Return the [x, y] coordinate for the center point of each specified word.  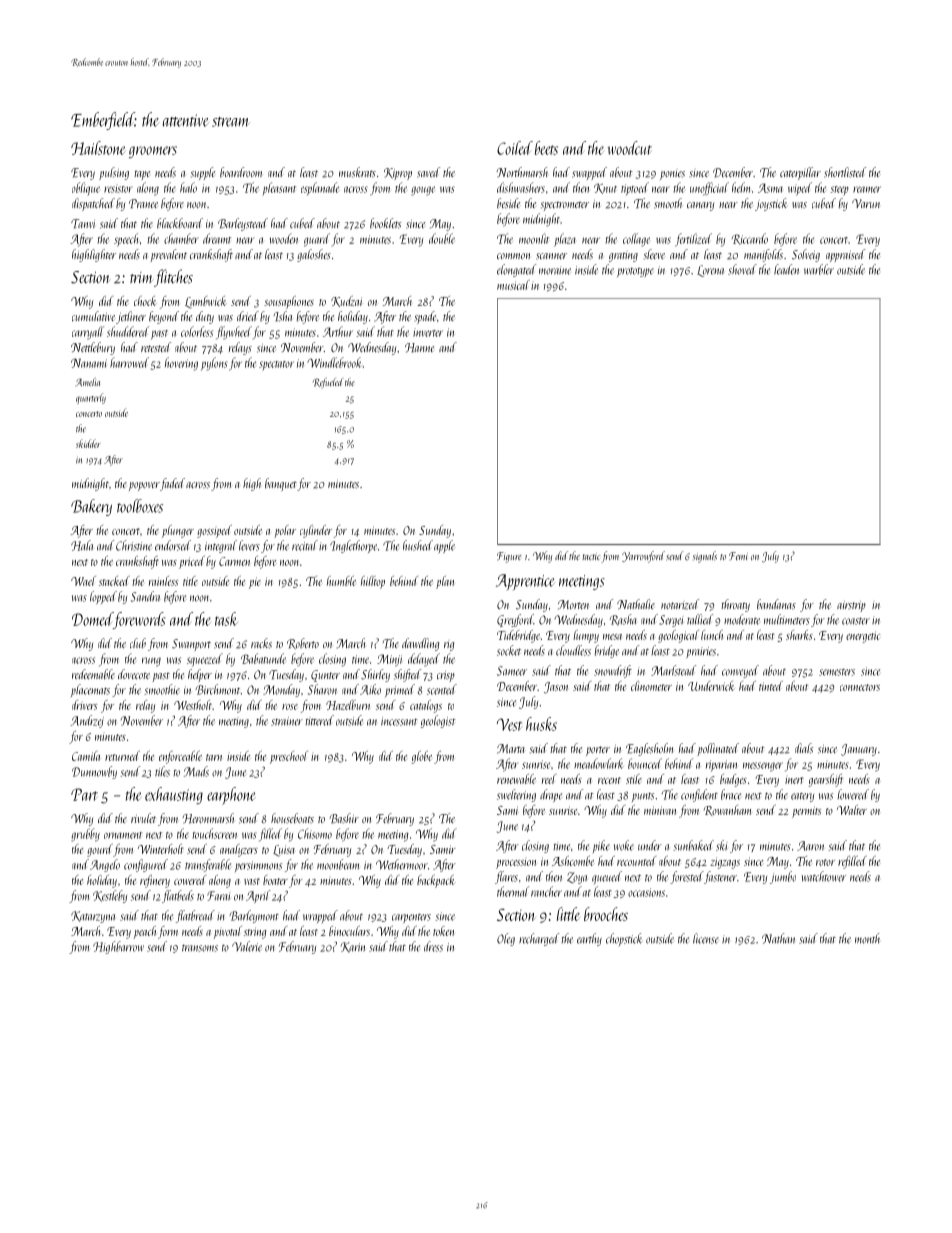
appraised [845, 255]
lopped [103, 597]
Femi [738, 556]
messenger [763, 767]
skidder [88, 443]
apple [444, 546]
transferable [208, 865]
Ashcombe [573, 861]
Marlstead [673, 670]
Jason [556, 688]
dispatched [93, 204]
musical [513, 285]
